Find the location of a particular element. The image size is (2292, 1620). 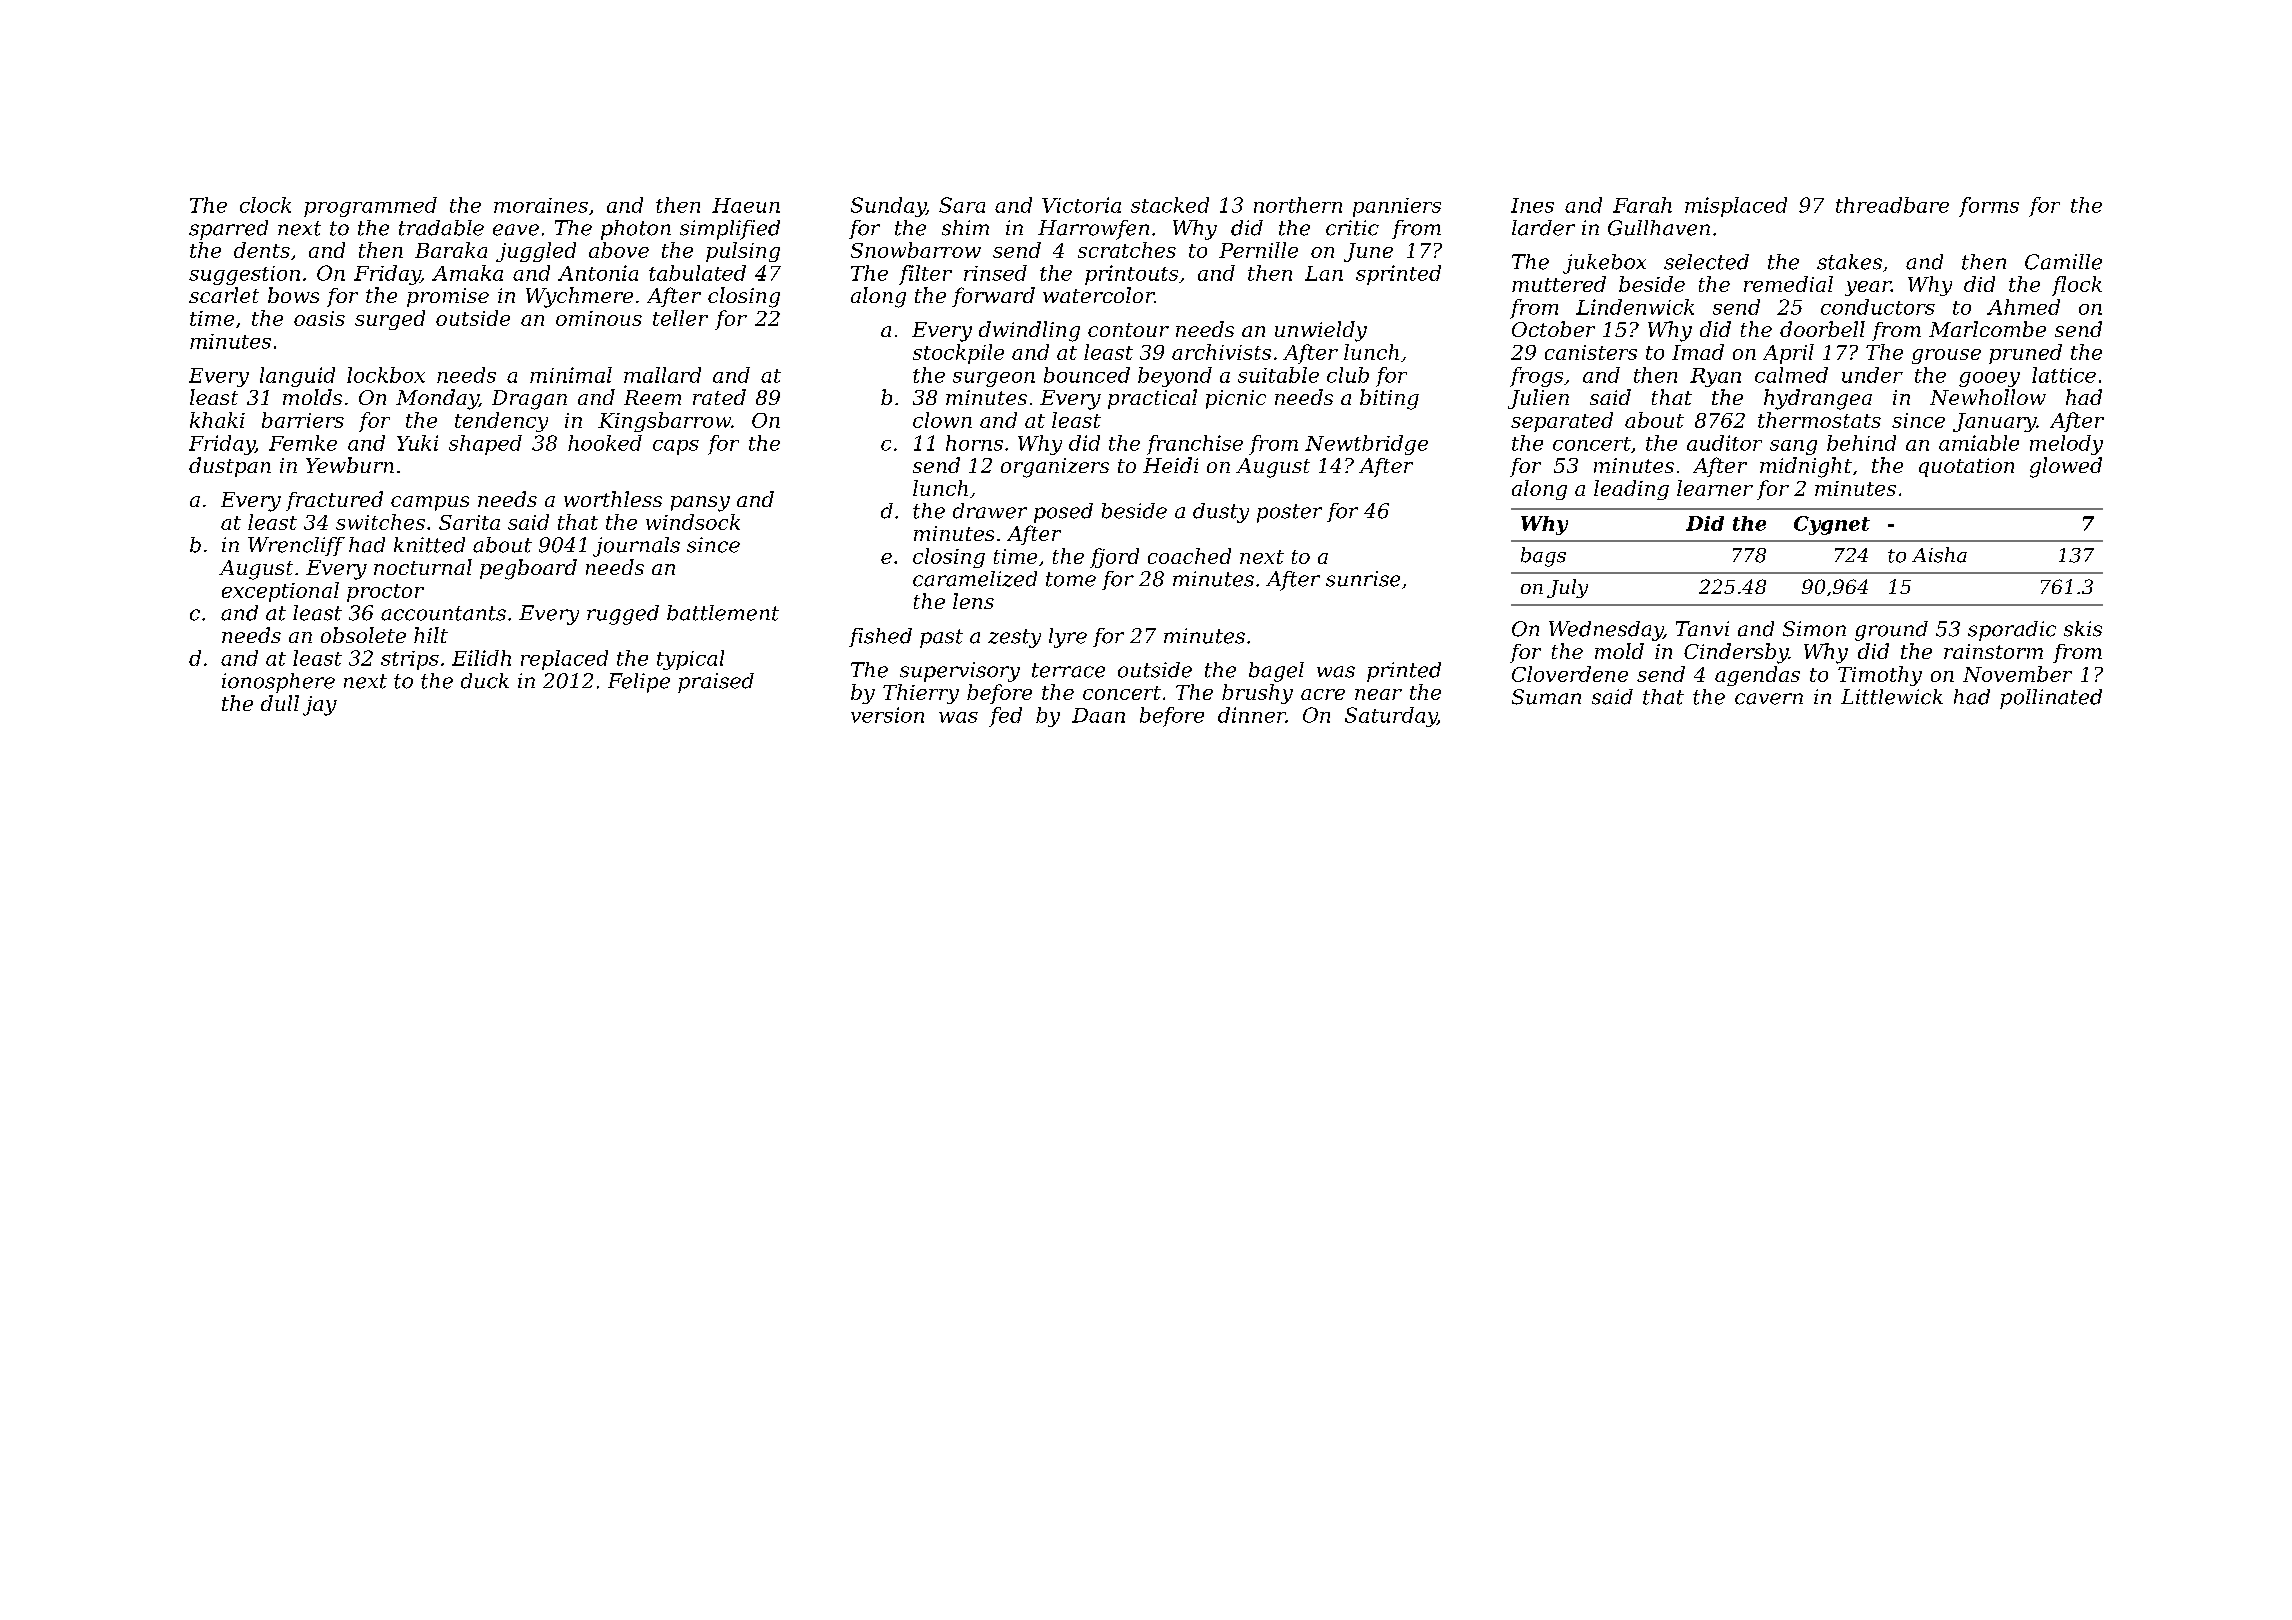

dusty is located at coordinates (1221, 513).
